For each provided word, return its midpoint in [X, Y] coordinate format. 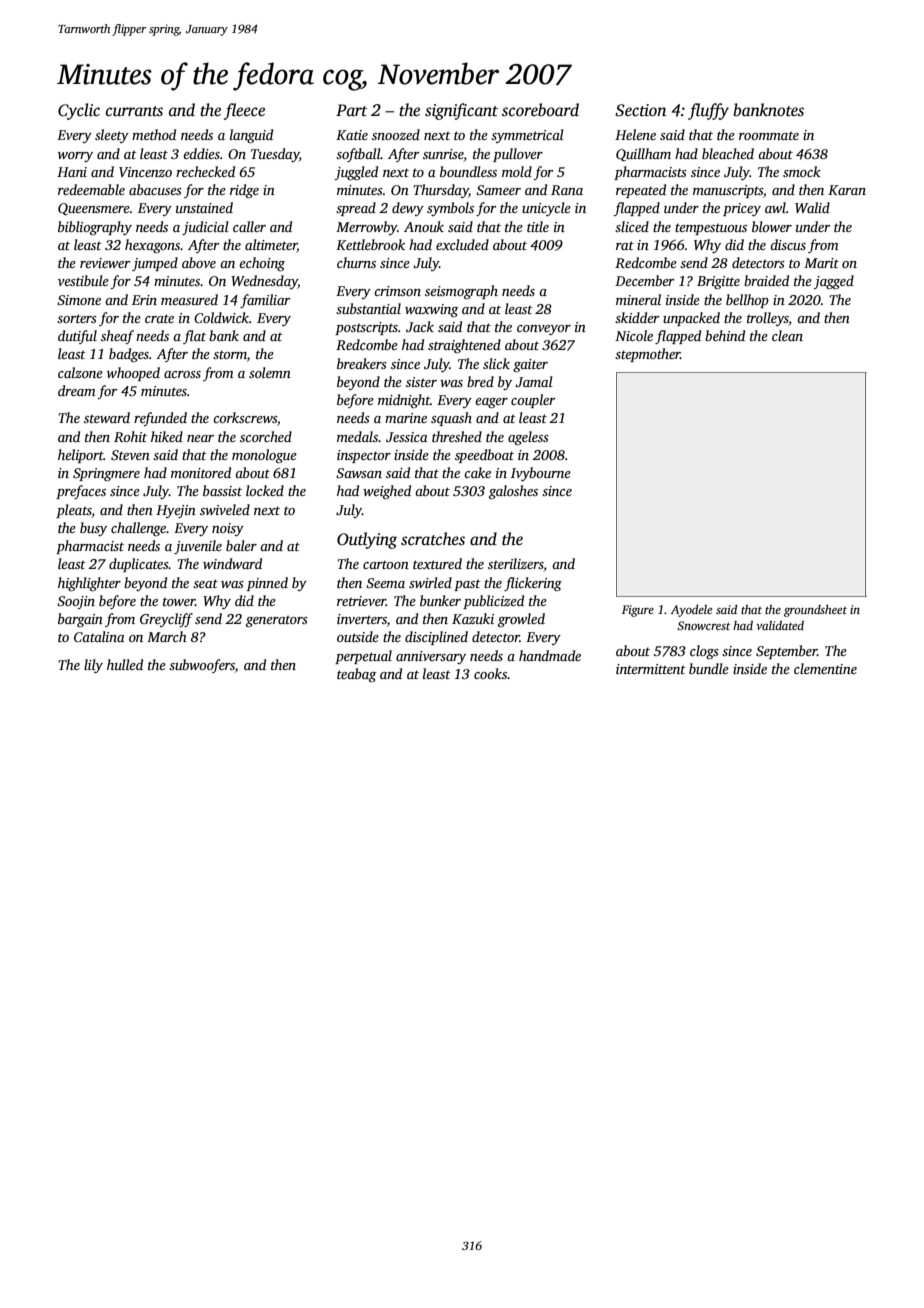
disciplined [436, 638]
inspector [364, 456]
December [644, 280]
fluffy [708, 111]
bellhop [747, 301]
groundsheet [815, 611]
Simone [79, 300]
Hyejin [176, 511]
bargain [80, 620]
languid [251, 136]
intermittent [651, 669]
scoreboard [540, 110]
